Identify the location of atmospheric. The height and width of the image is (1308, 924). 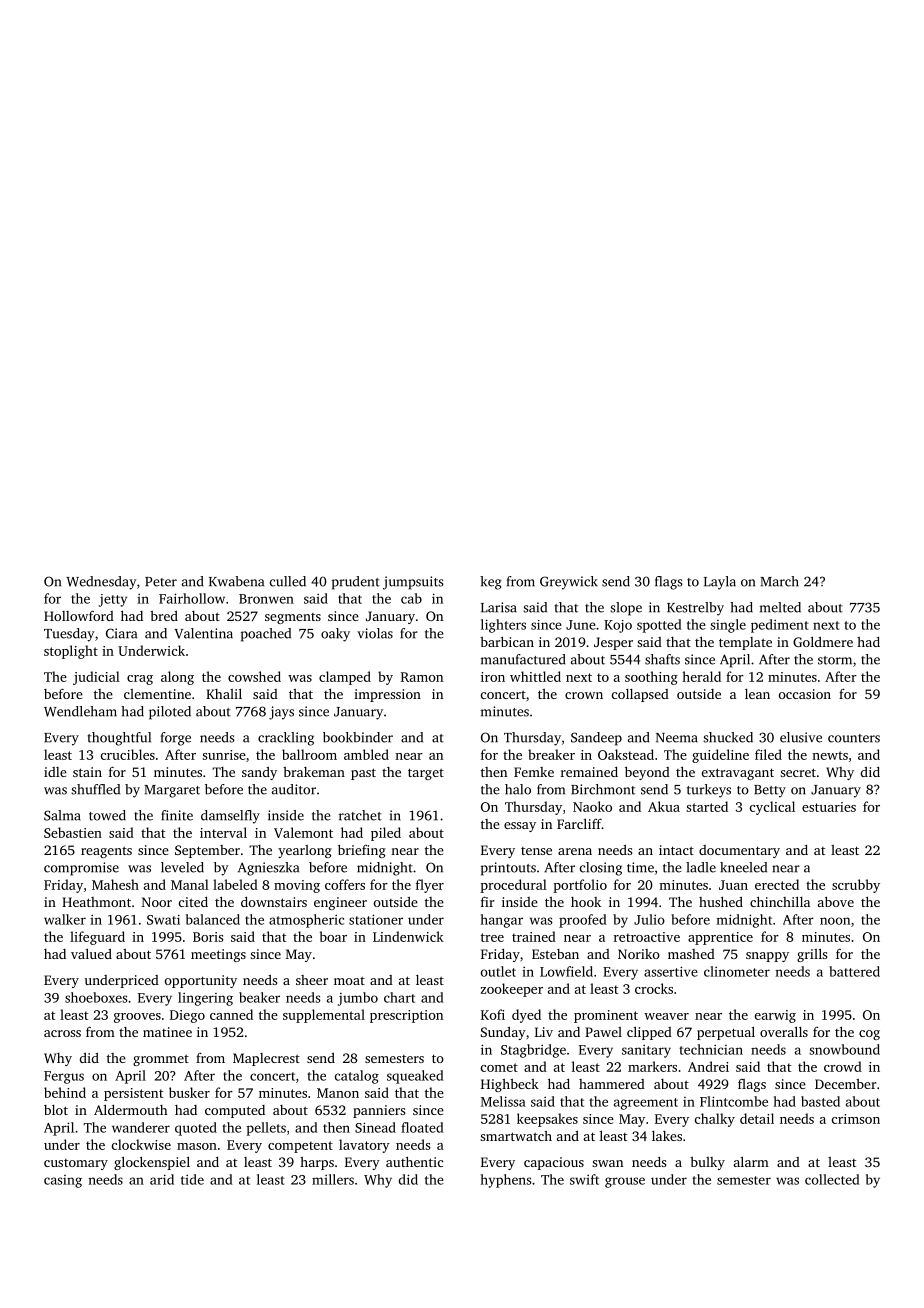
(306, 921).
